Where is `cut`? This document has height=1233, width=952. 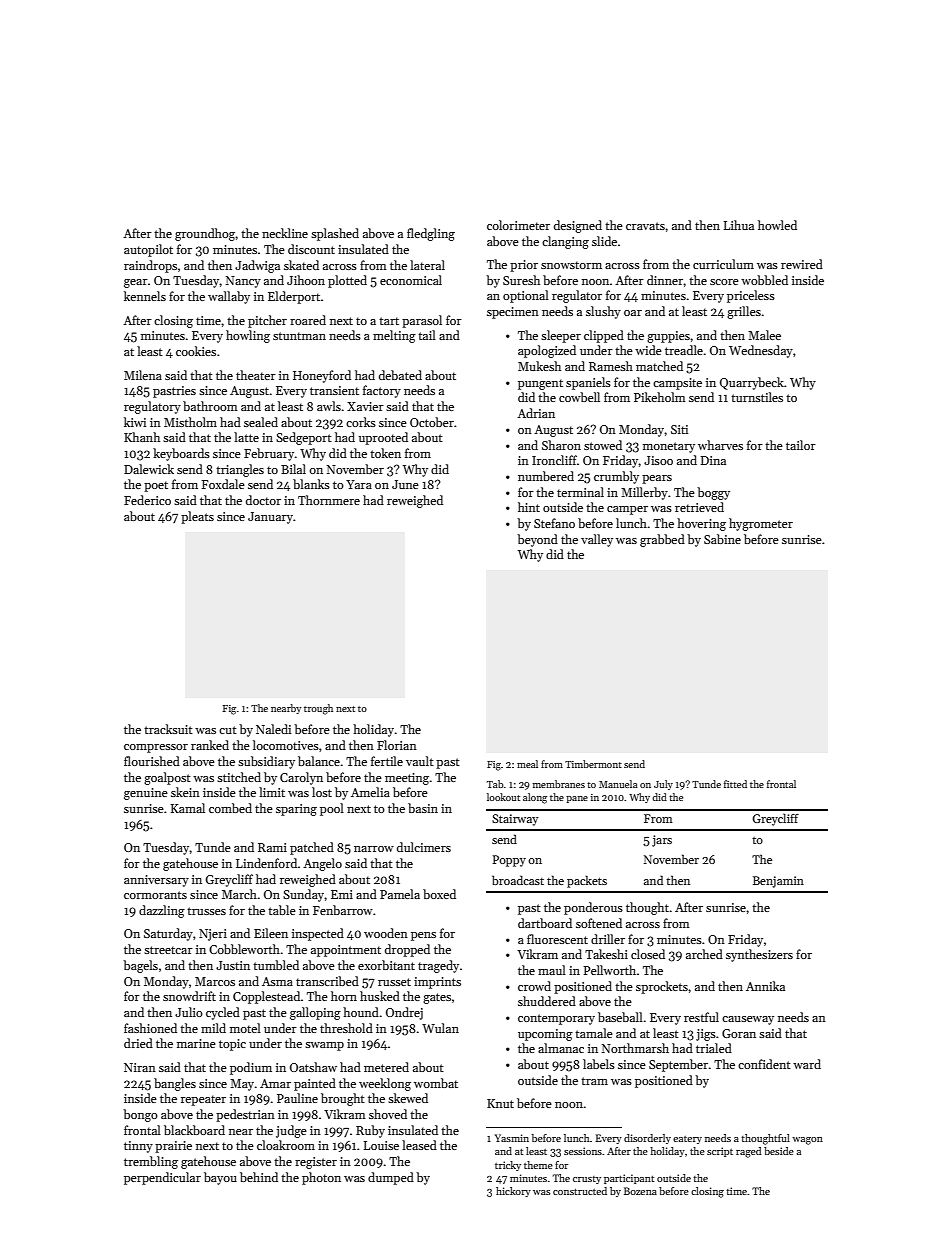 cut is located at coordinates (228, 730).
